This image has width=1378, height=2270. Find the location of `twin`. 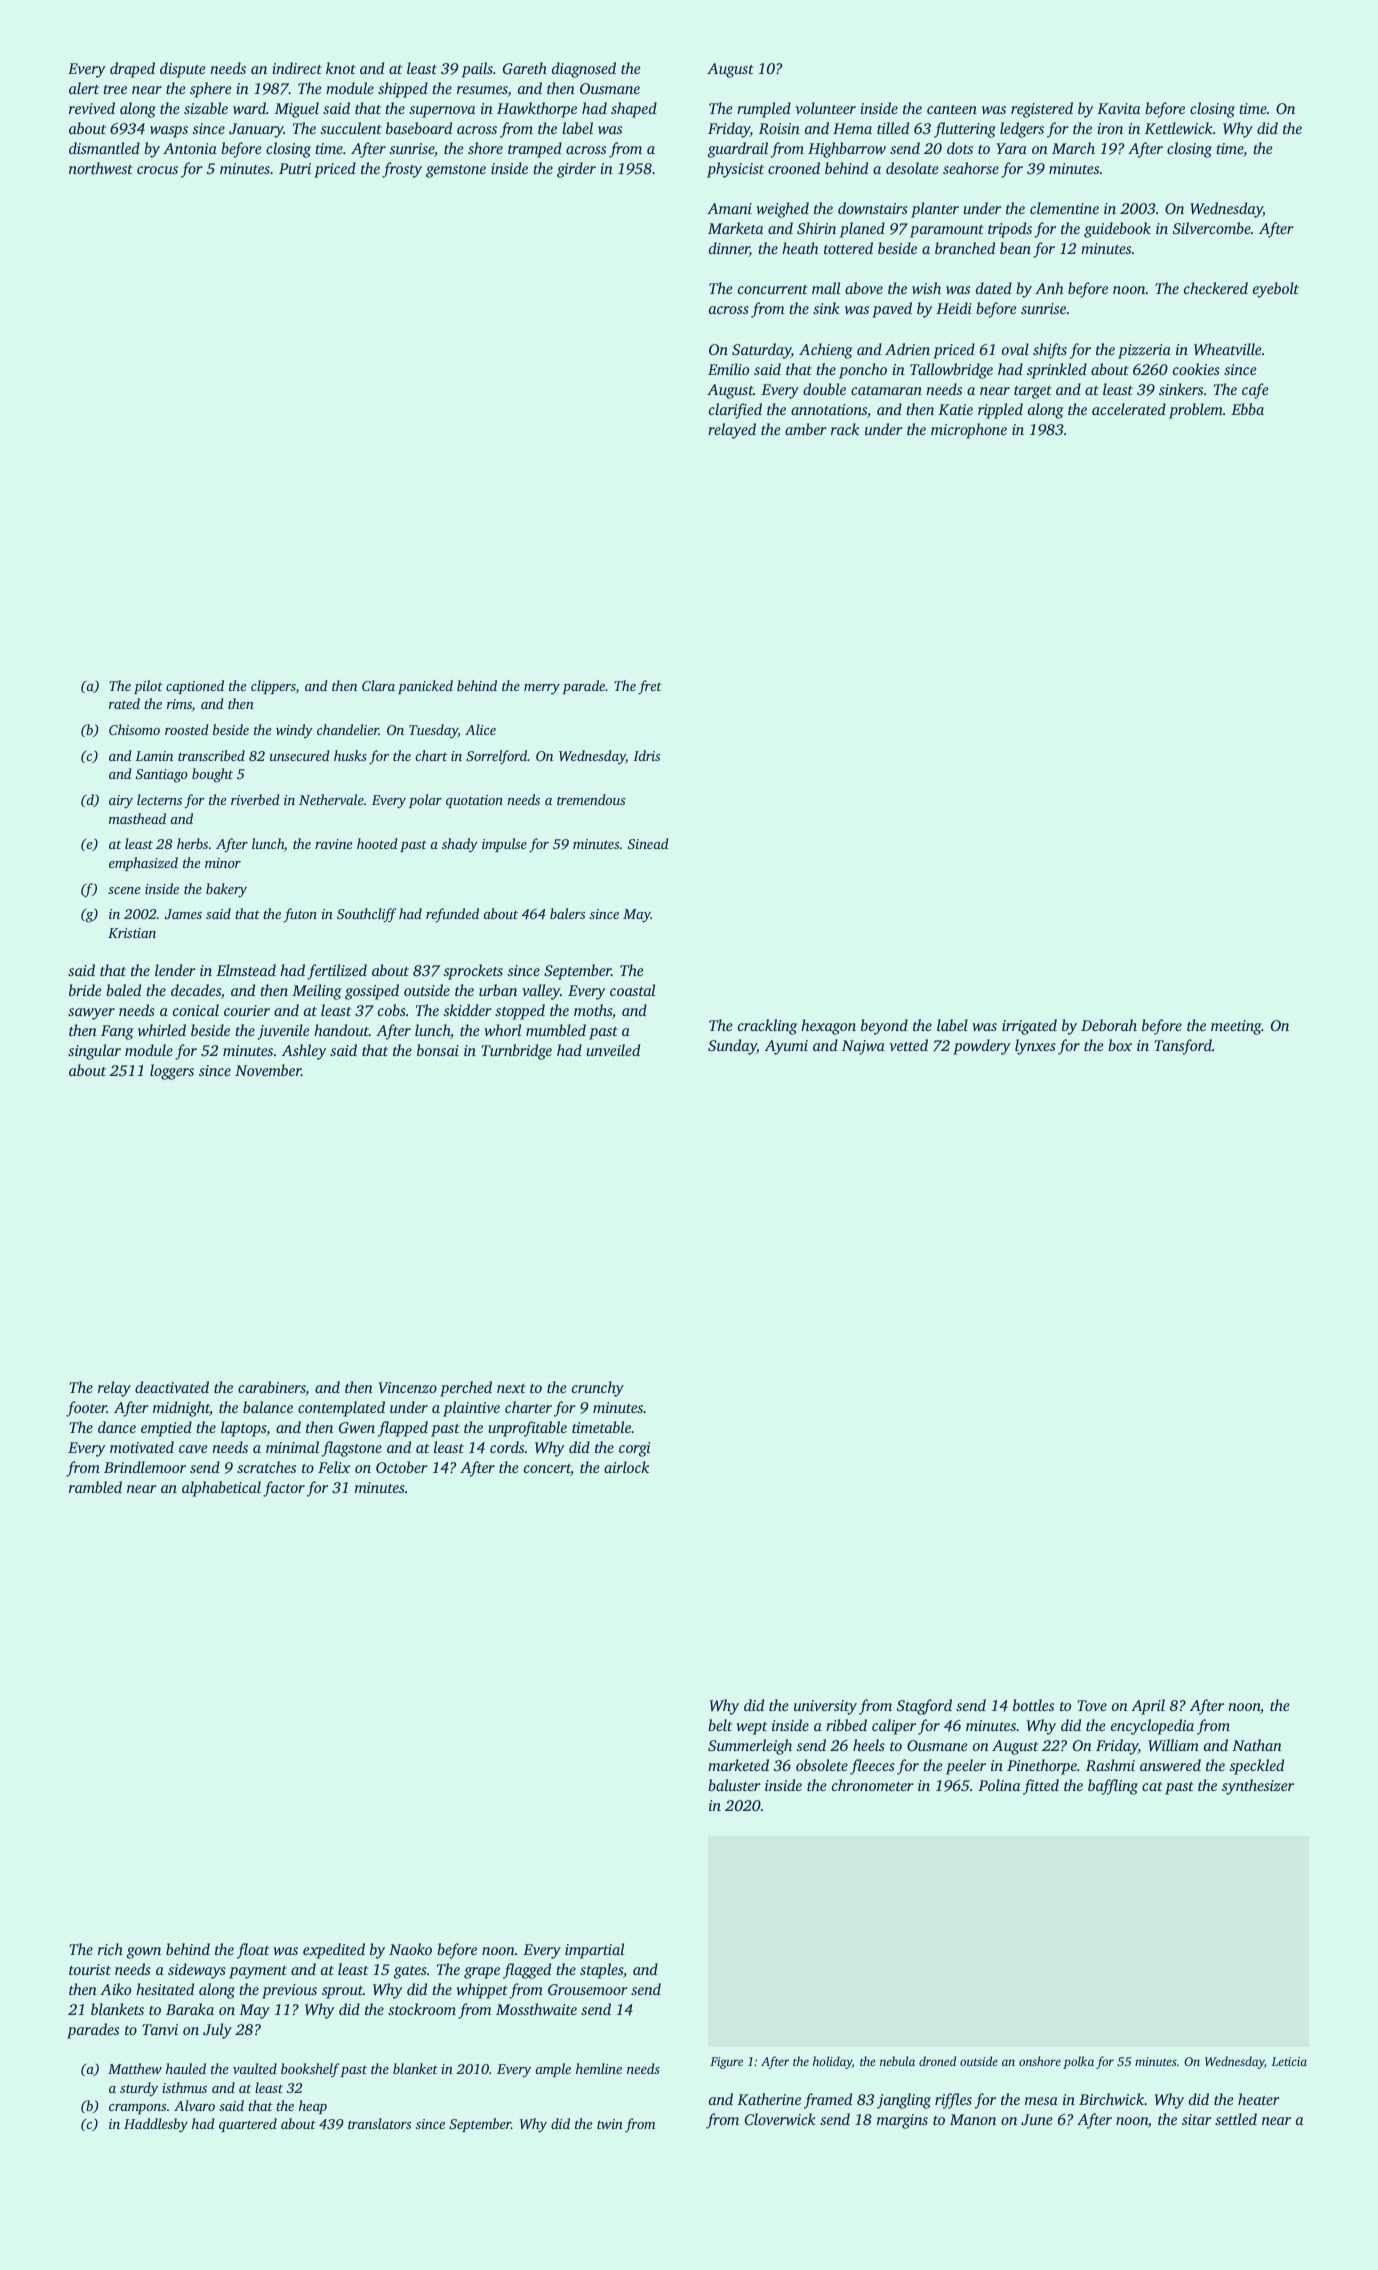

twin is located at coordinates (610, 2124).
